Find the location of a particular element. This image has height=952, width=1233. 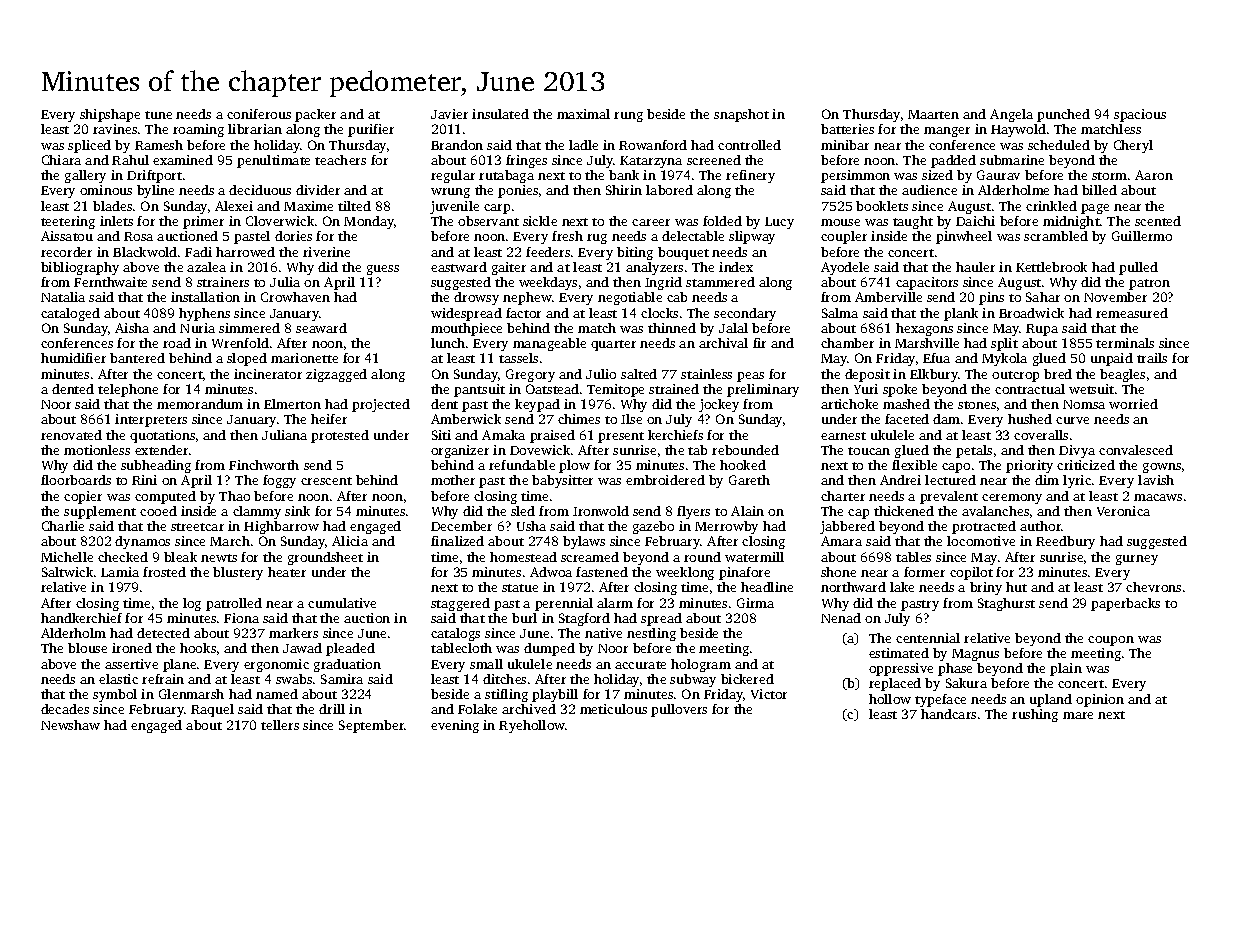

teetering is located at coordinates (68, 222).
